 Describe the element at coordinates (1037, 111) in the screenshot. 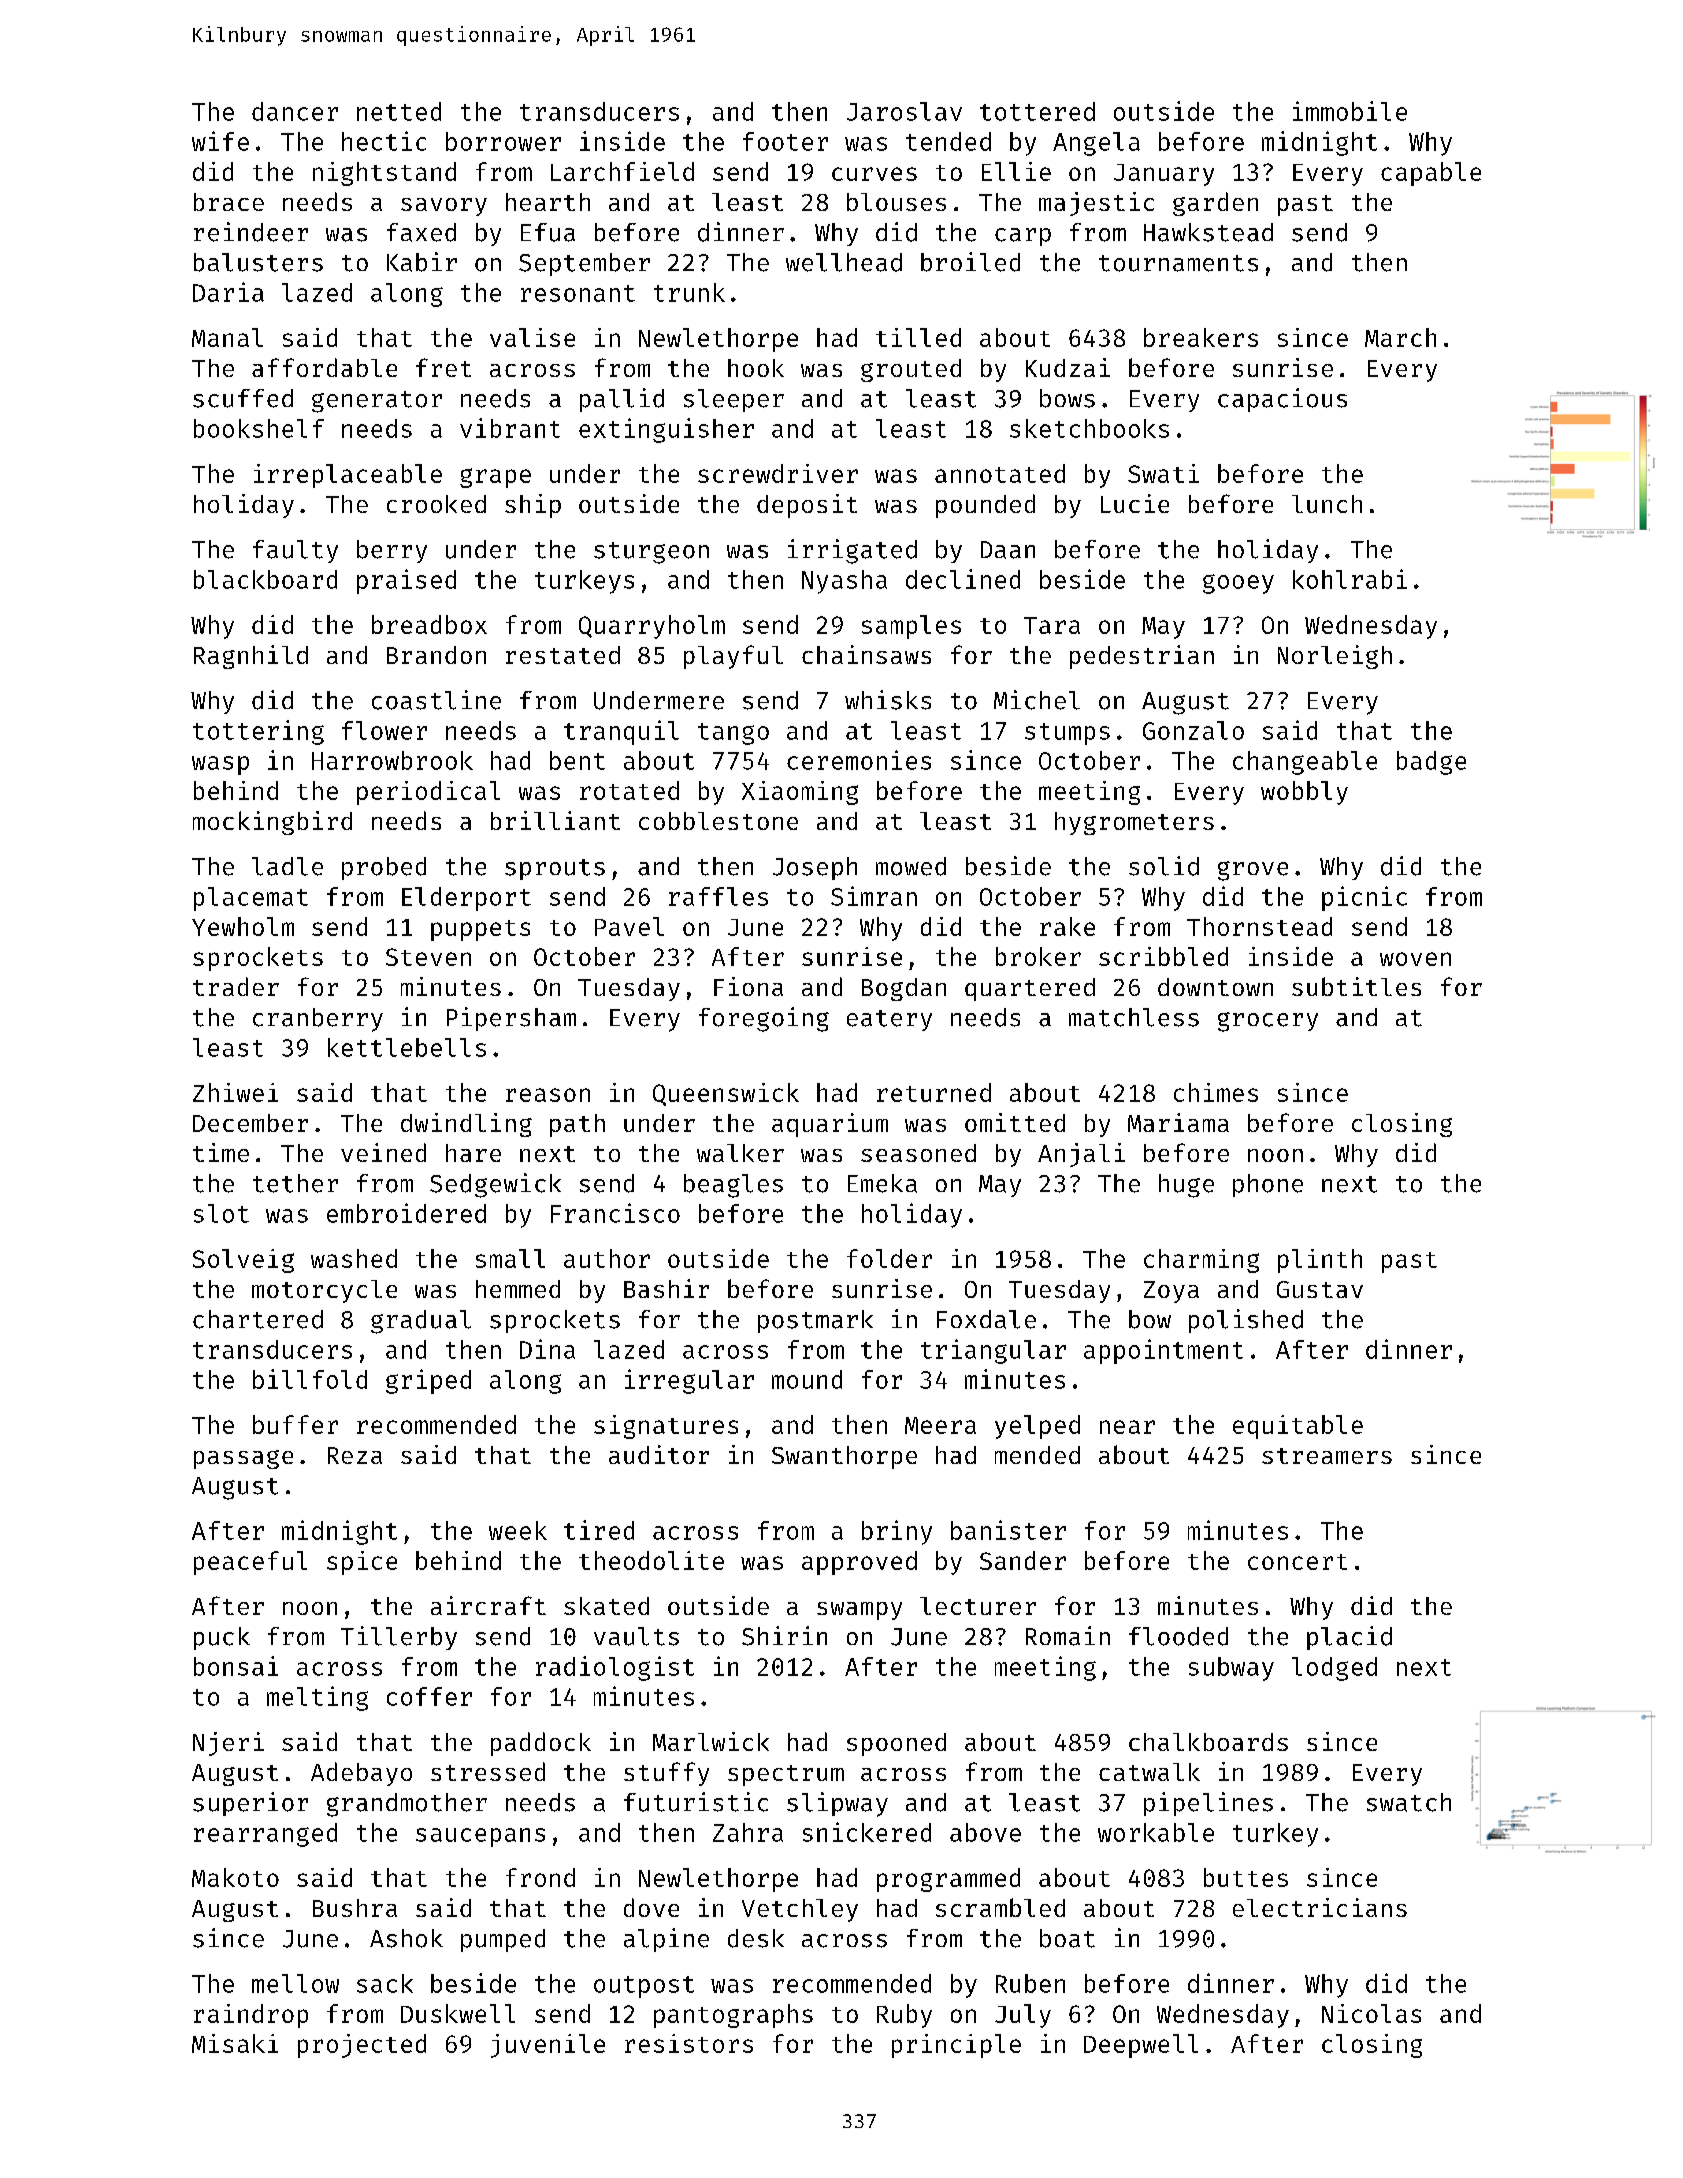

I see `tottered` at that location.
